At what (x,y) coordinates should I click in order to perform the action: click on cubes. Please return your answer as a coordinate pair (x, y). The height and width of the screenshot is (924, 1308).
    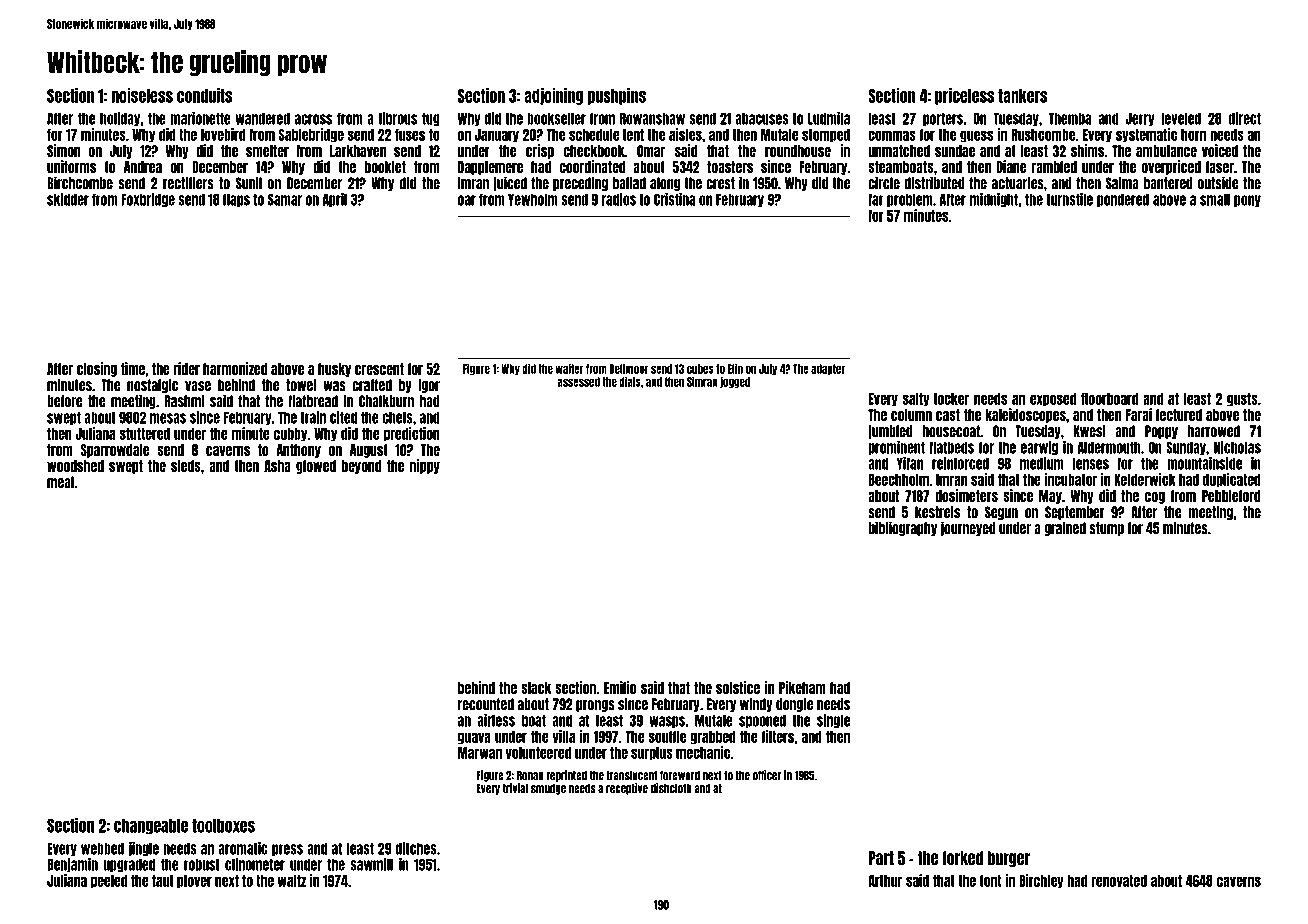
    Looking at the image, I should click on (700, 369).
